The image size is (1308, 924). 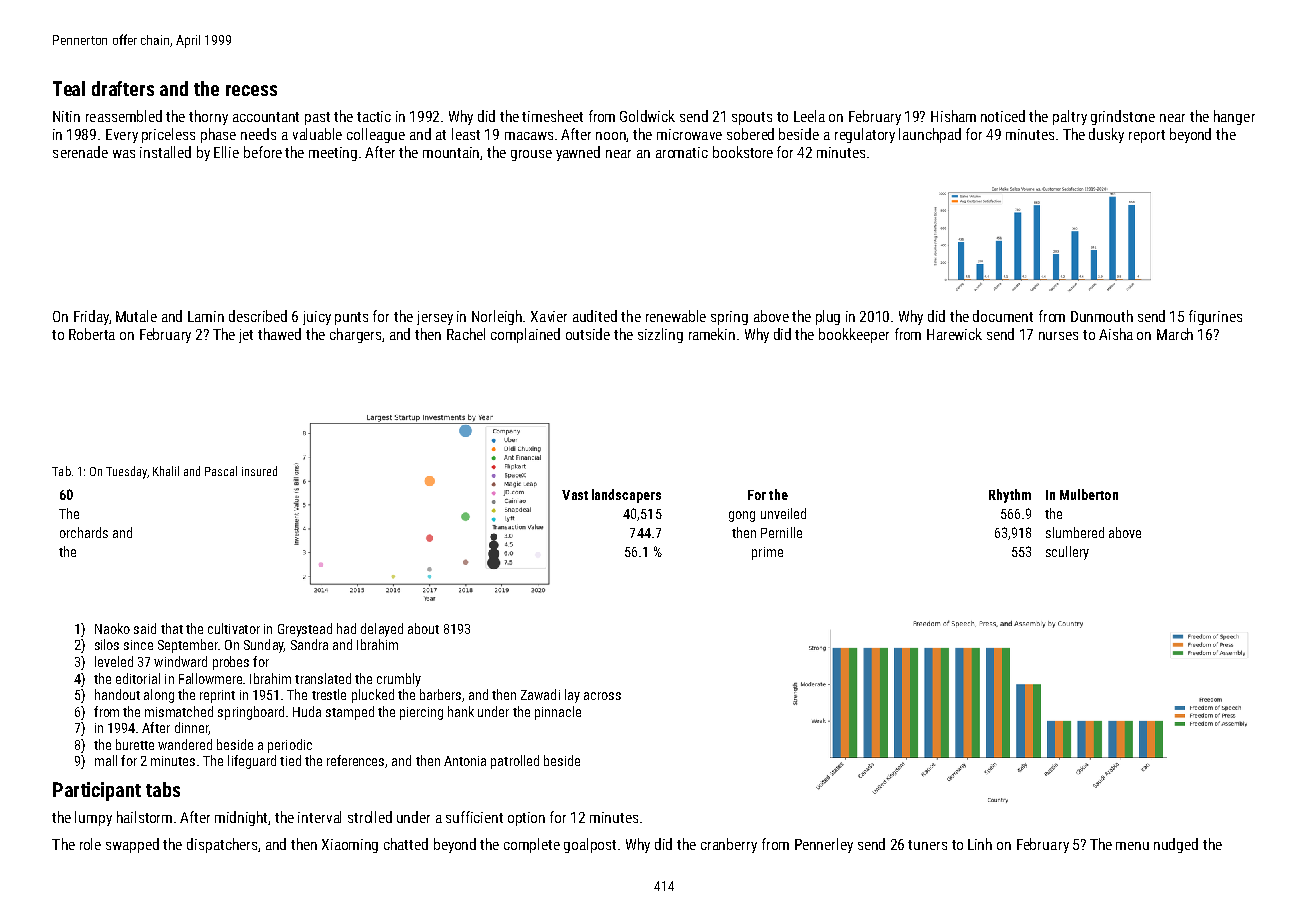 I want to click on tuners, so click(x=927, y=845).
